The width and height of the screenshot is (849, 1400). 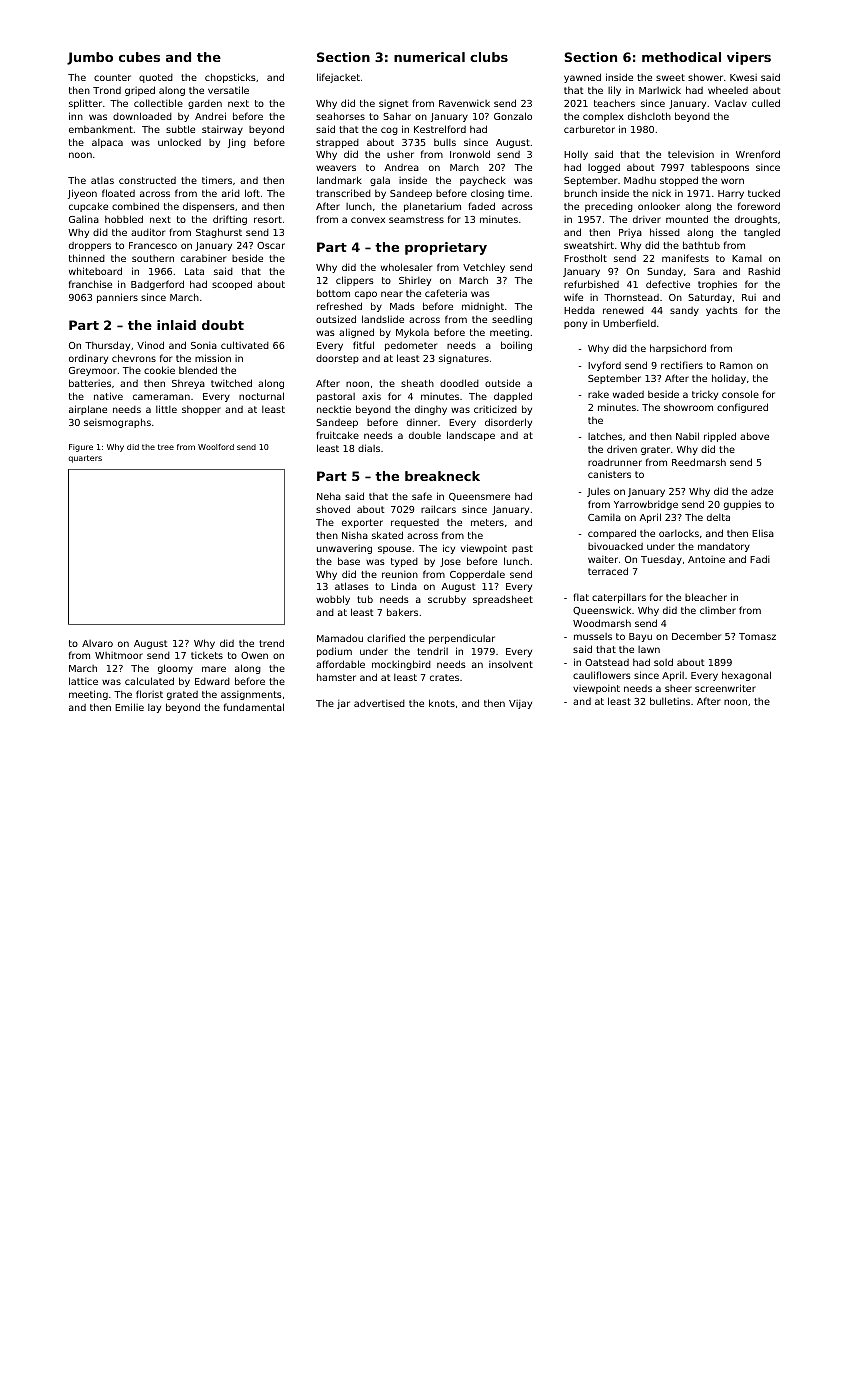 I want to click on clippers, so click(x=355, y=281).
